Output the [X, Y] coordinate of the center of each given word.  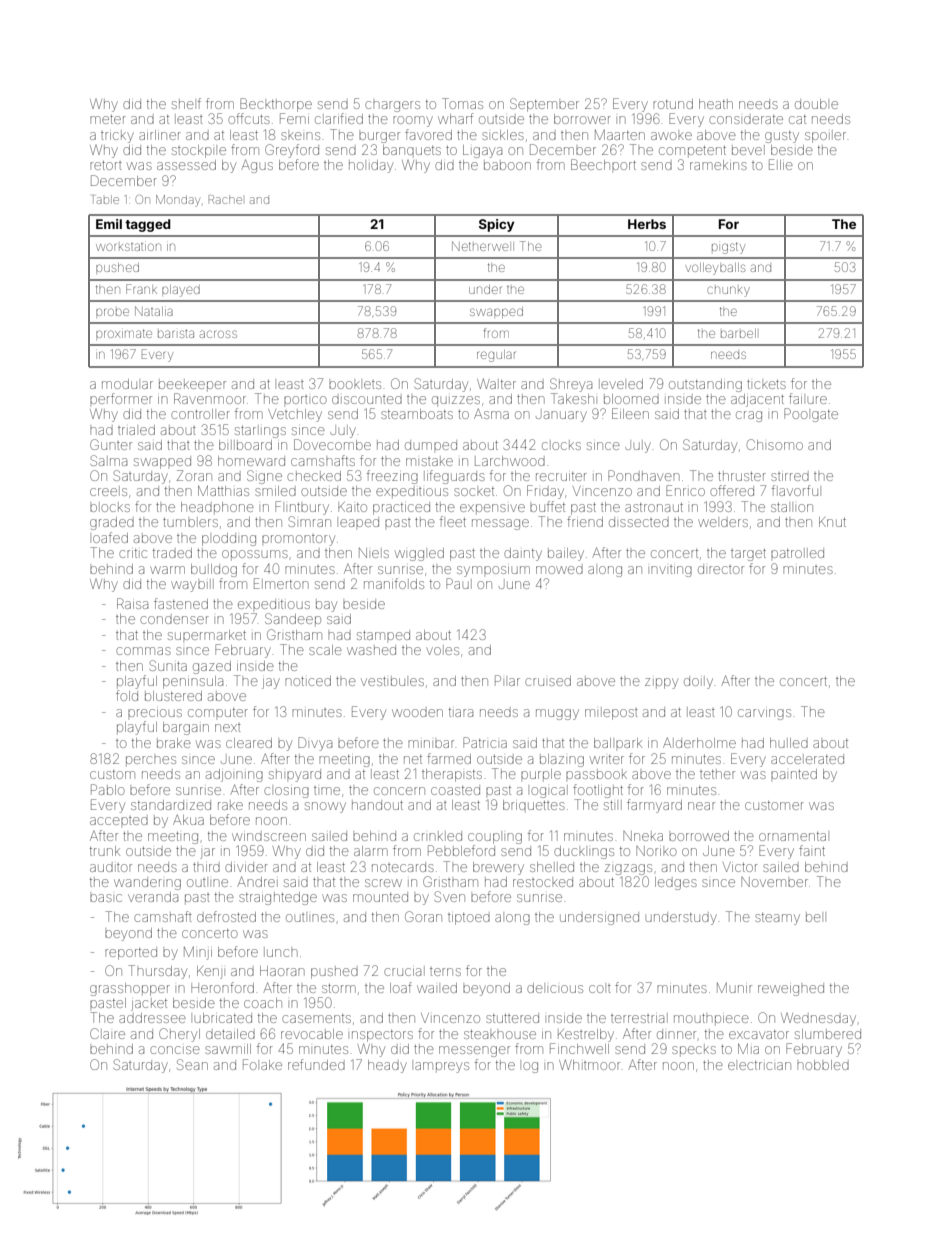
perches [151, 761]
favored [428, 134]
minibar [431, 744]
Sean [192, 1064]
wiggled [419, 554]
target [748, 555]
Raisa [132, 603]
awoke [671, 136]
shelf [186, 103]
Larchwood [510, 461]
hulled [789, 743]
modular [127, 384]
